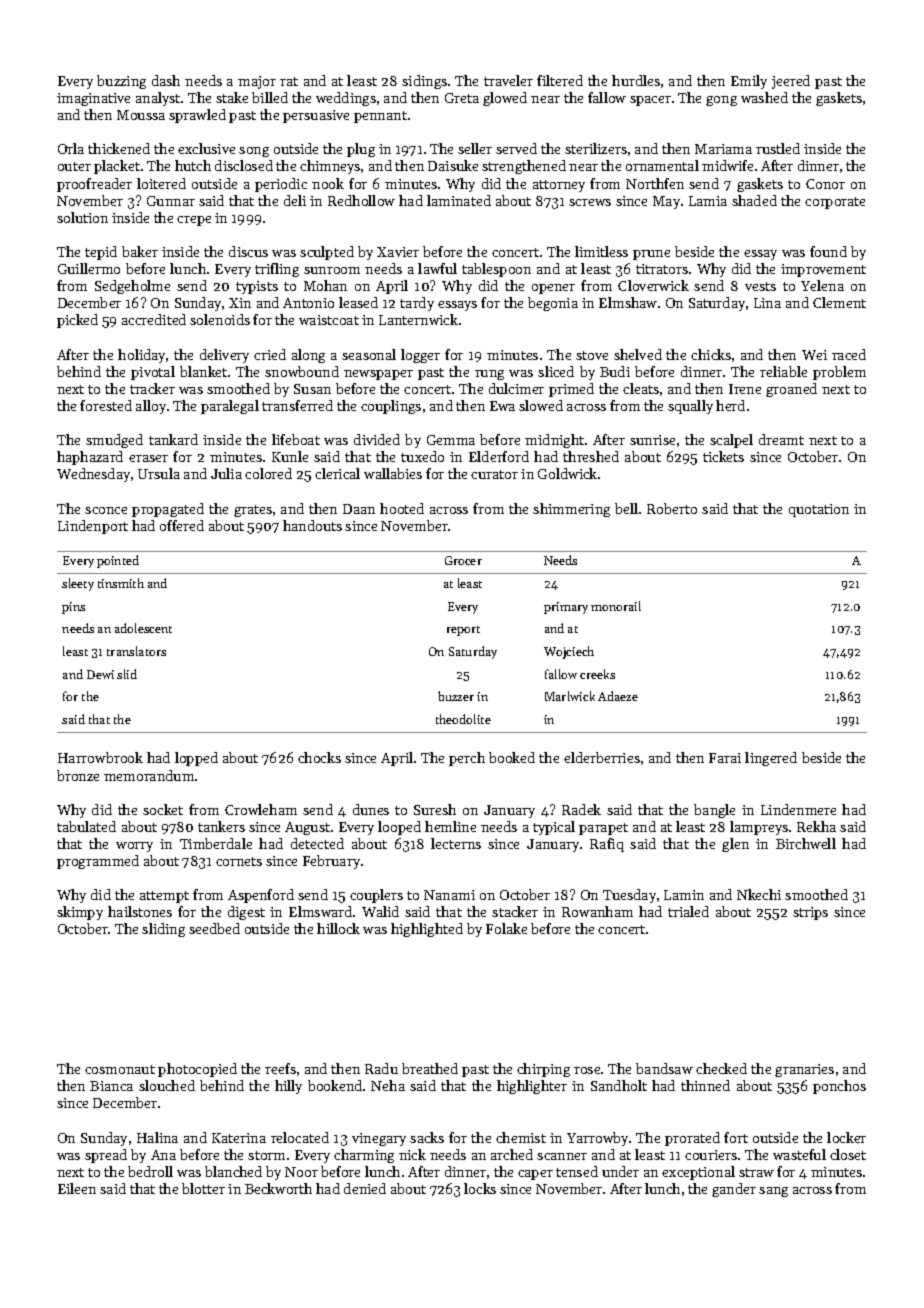 Image resolution: width=924 pixels, height=1308 pixels. I want to click on photocopied, so click(197, 1070).
